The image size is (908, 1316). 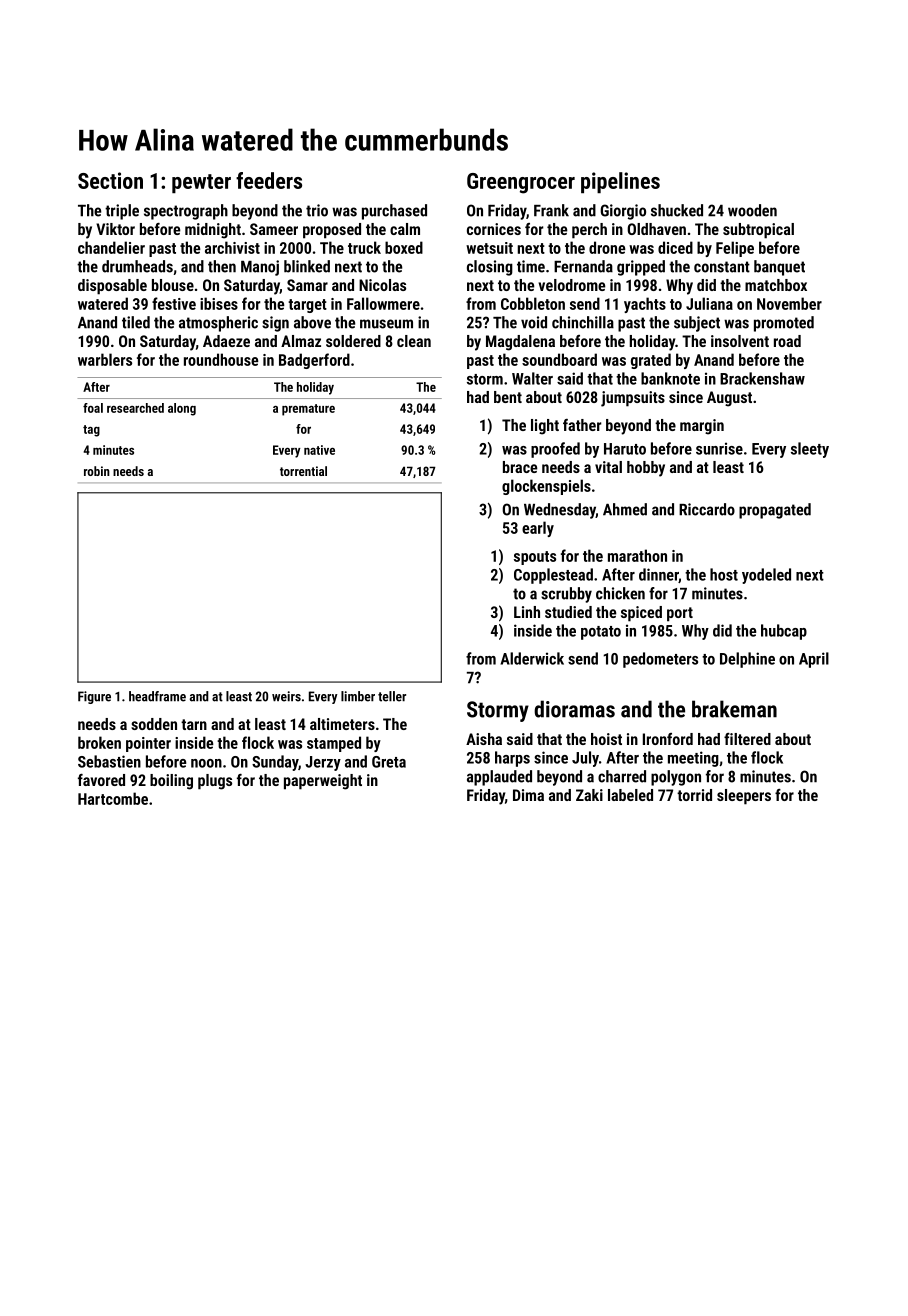 I want to click on feeders, so click(x=269, y=180).
